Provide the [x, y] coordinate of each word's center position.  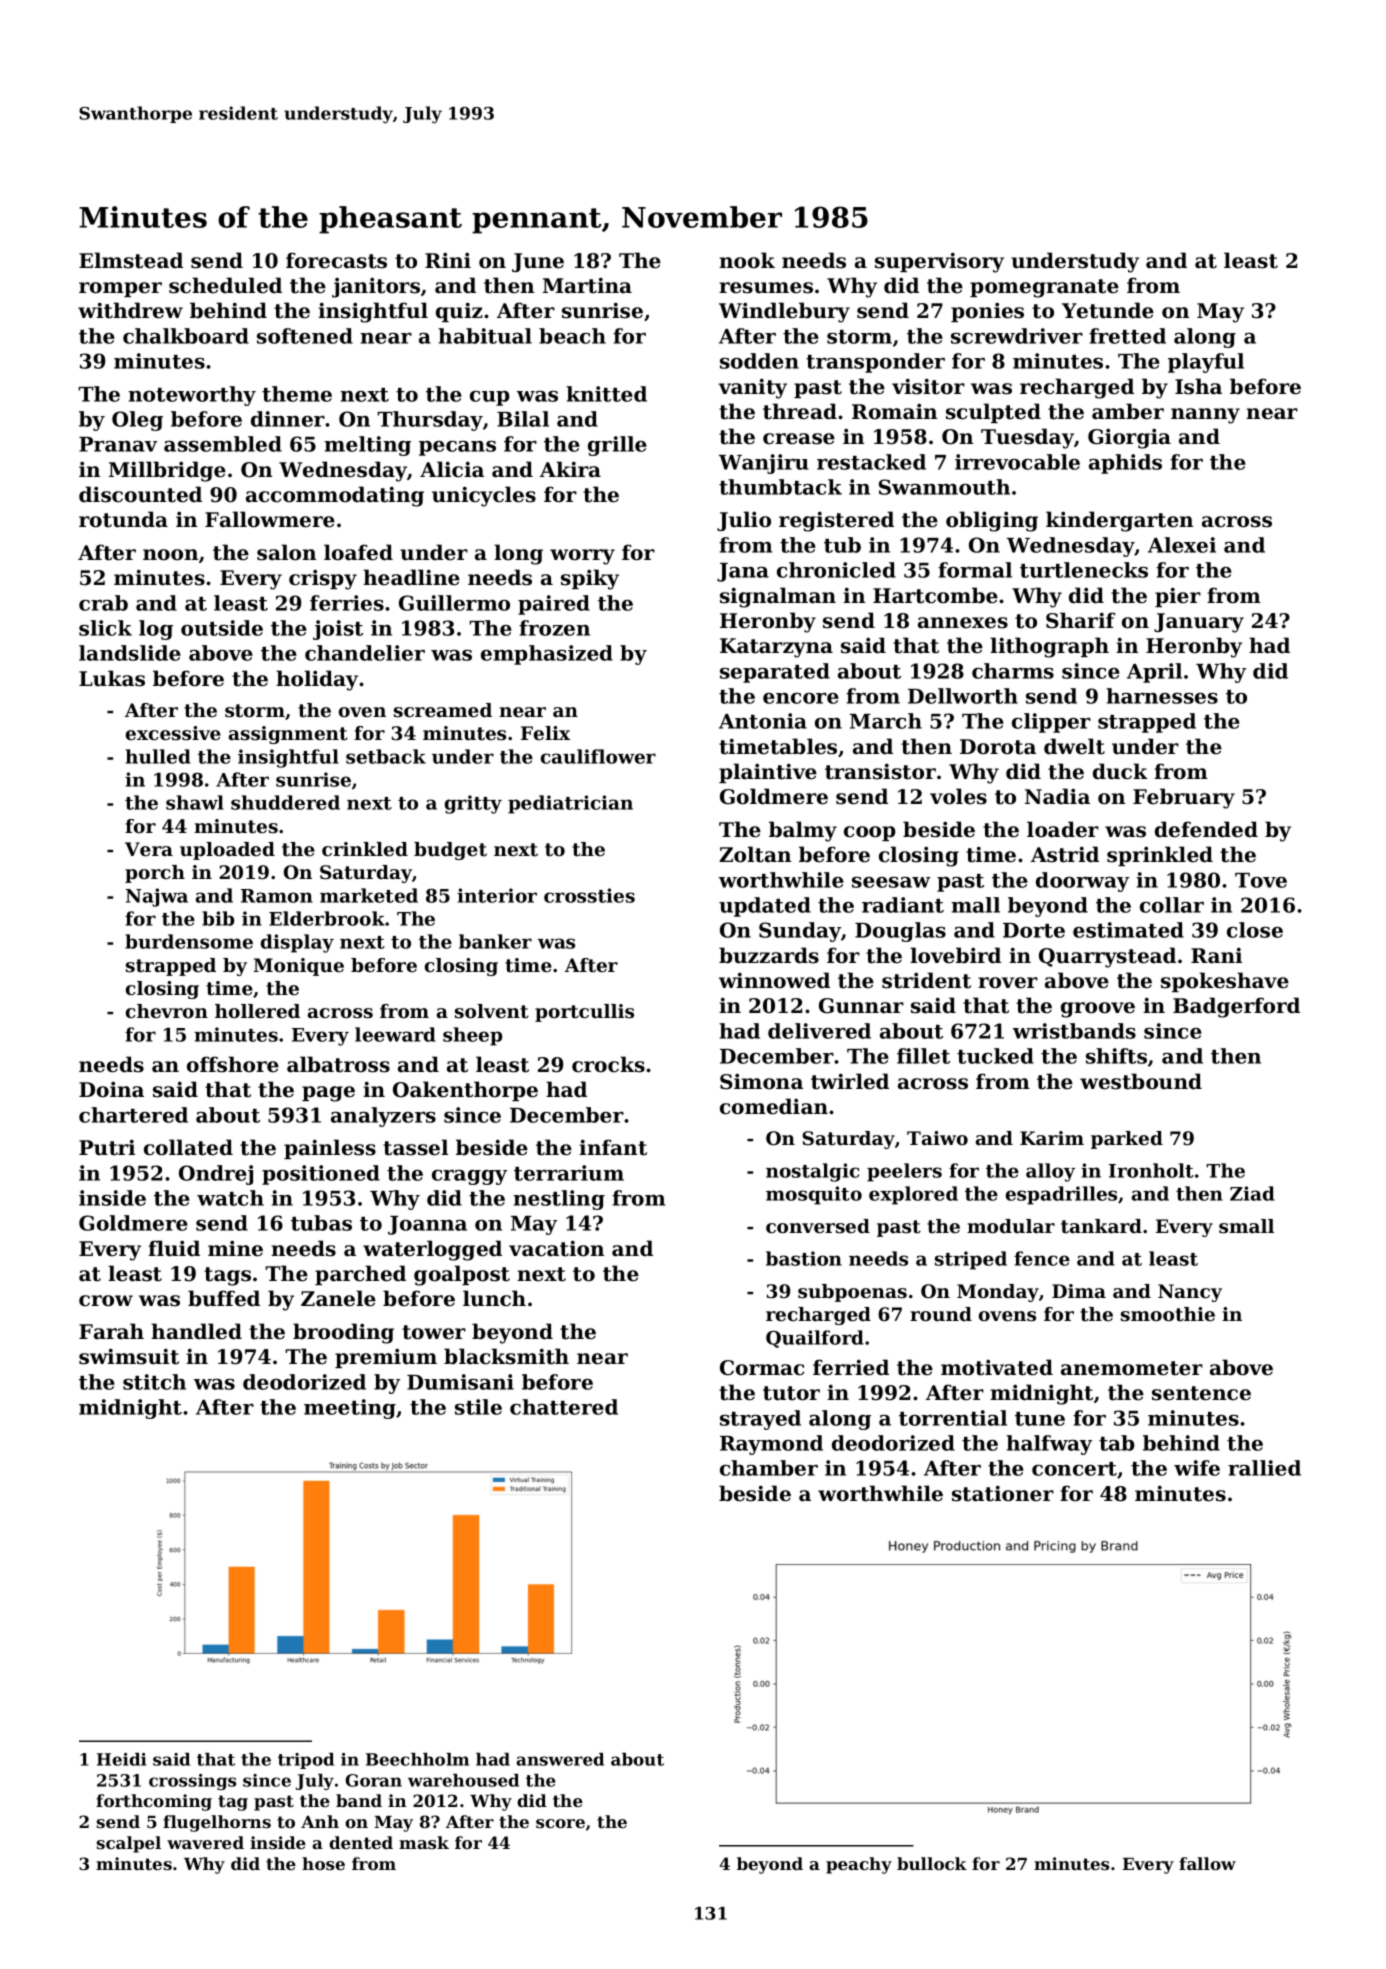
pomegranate [1044, 288]
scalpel [129, 1844]
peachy [859, 1865]
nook [747, 260]
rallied [1264, 1468]
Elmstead [131, 260]
